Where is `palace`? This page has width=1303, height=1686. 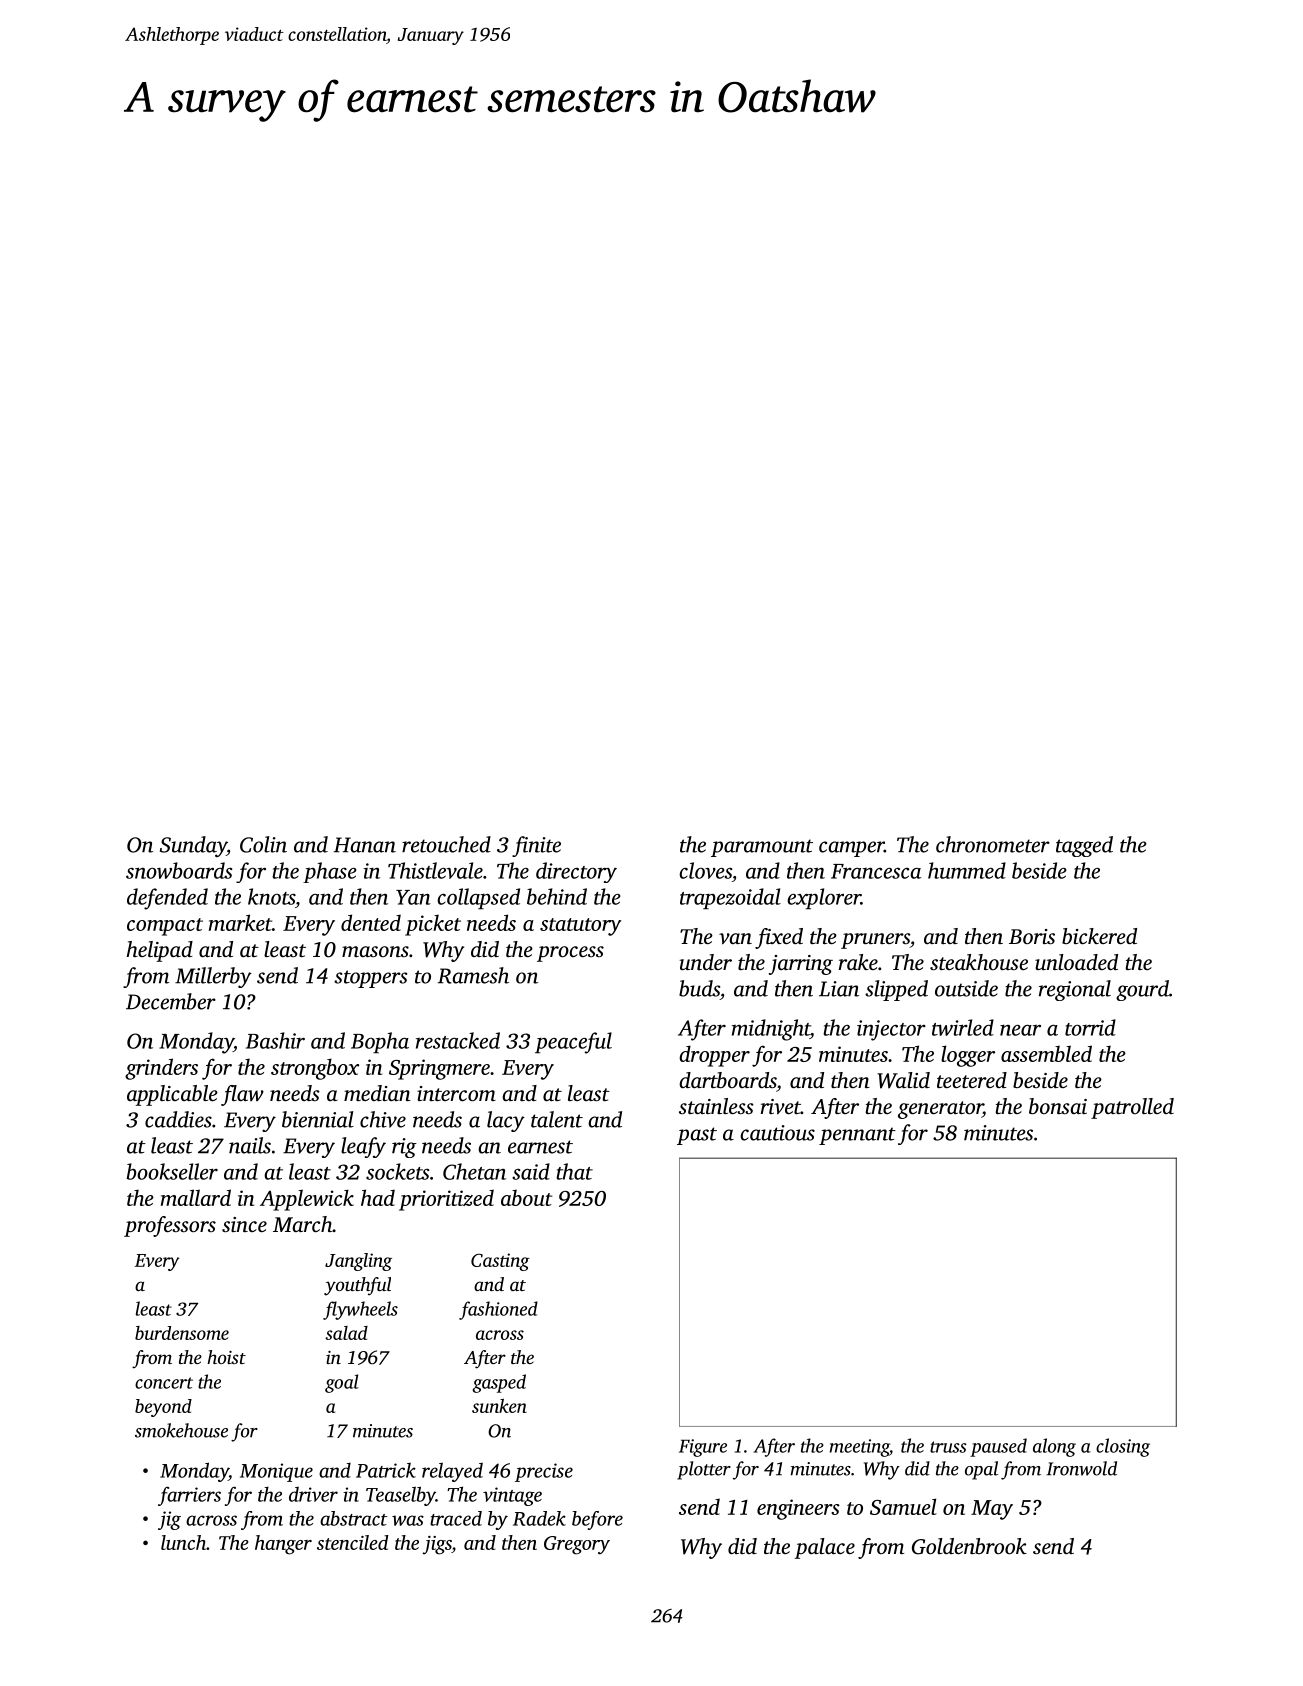 palace is located at coordinates (824, 1548).
